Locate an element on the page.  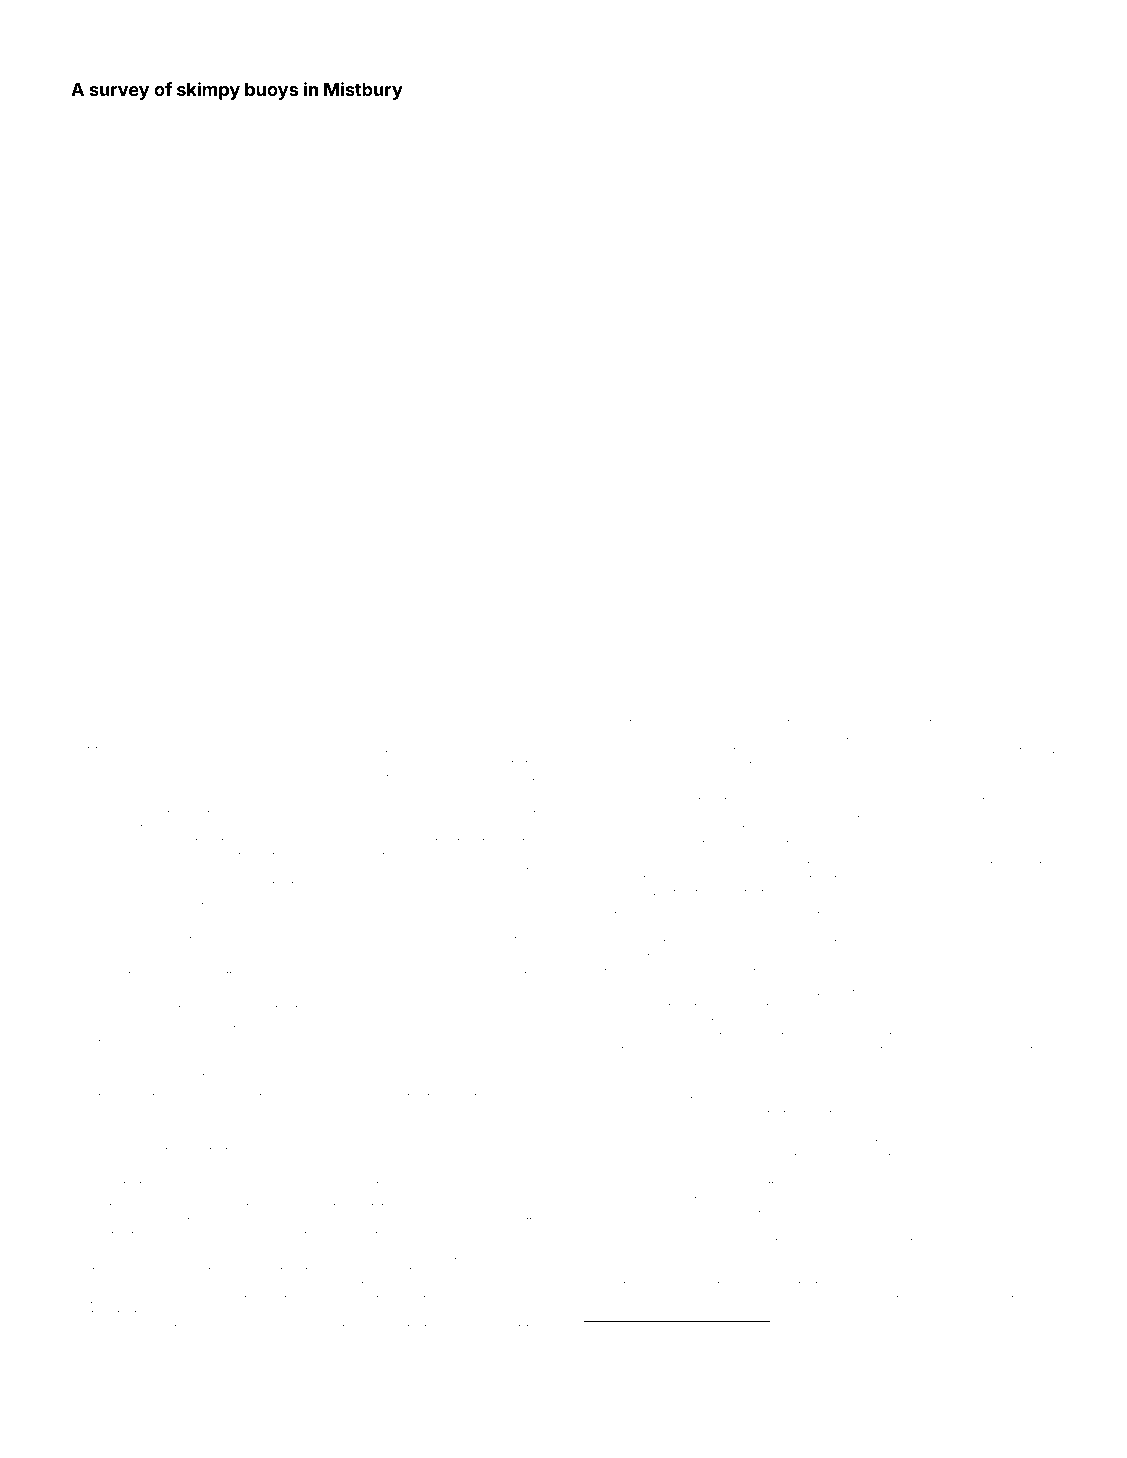
canceled is located at coordinates (137, 814).
